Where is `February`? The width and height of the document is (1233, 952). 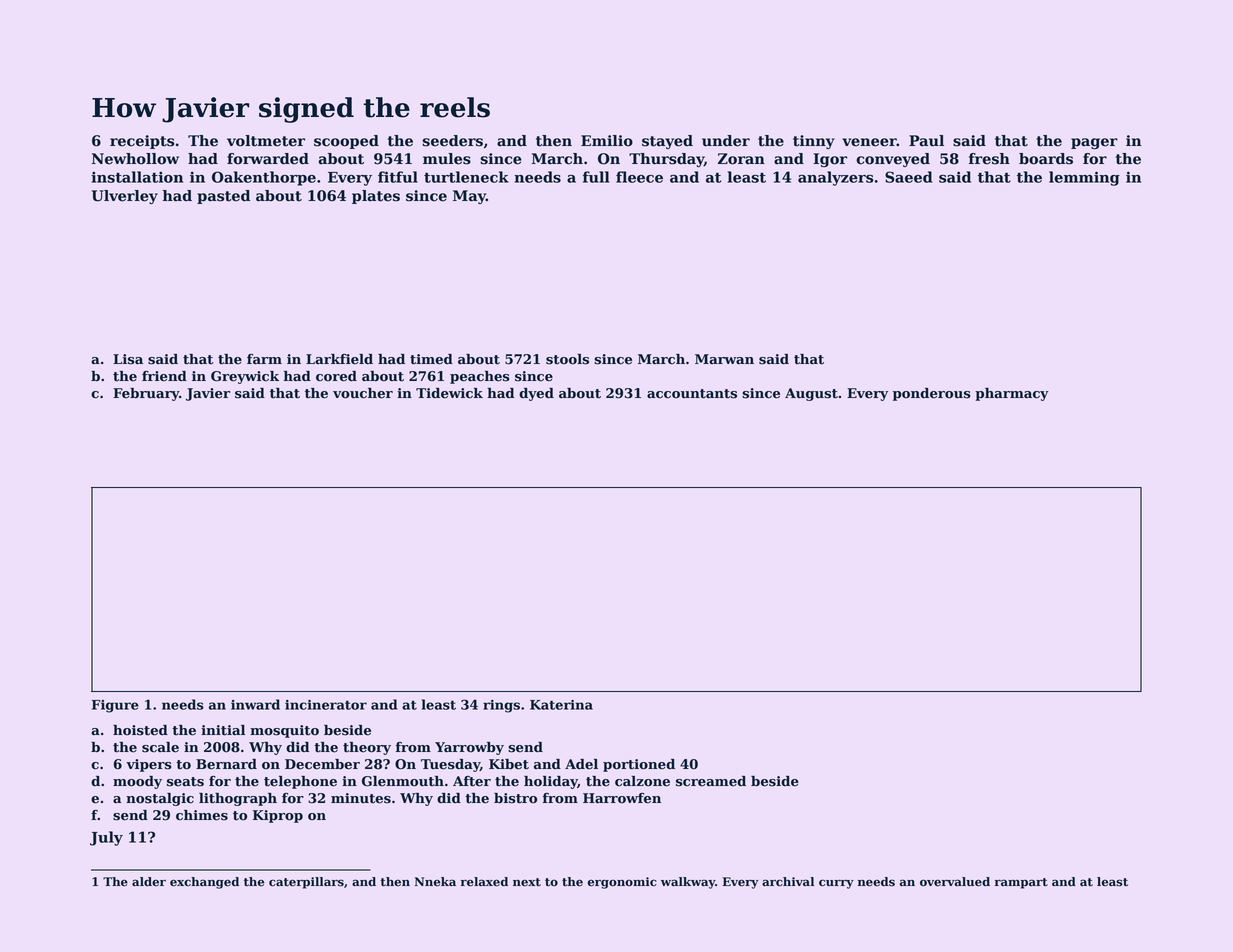
February is located at coordinates (146, 394).
